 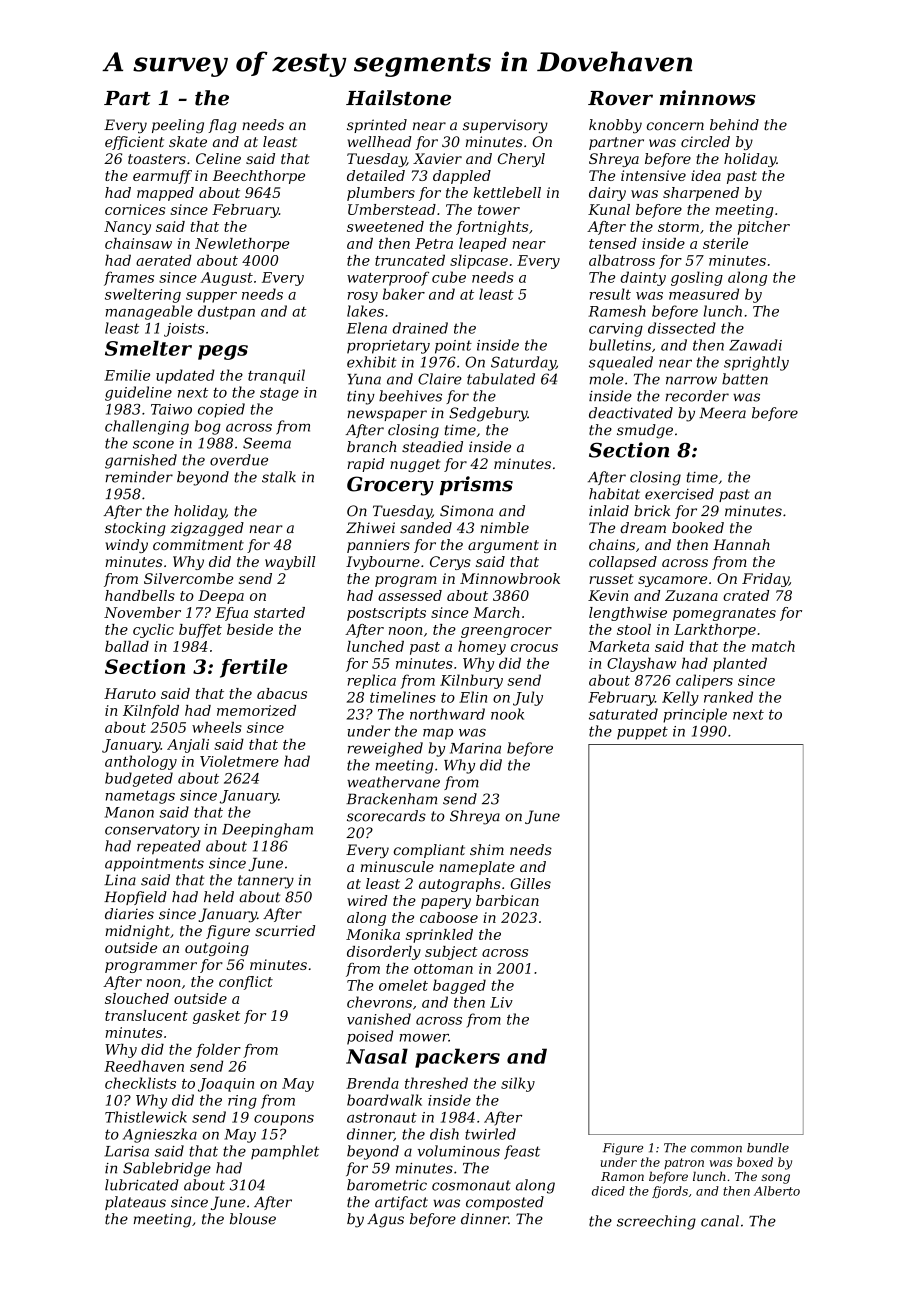 I want to click on Larisa, so click(x=127, y=1151).
